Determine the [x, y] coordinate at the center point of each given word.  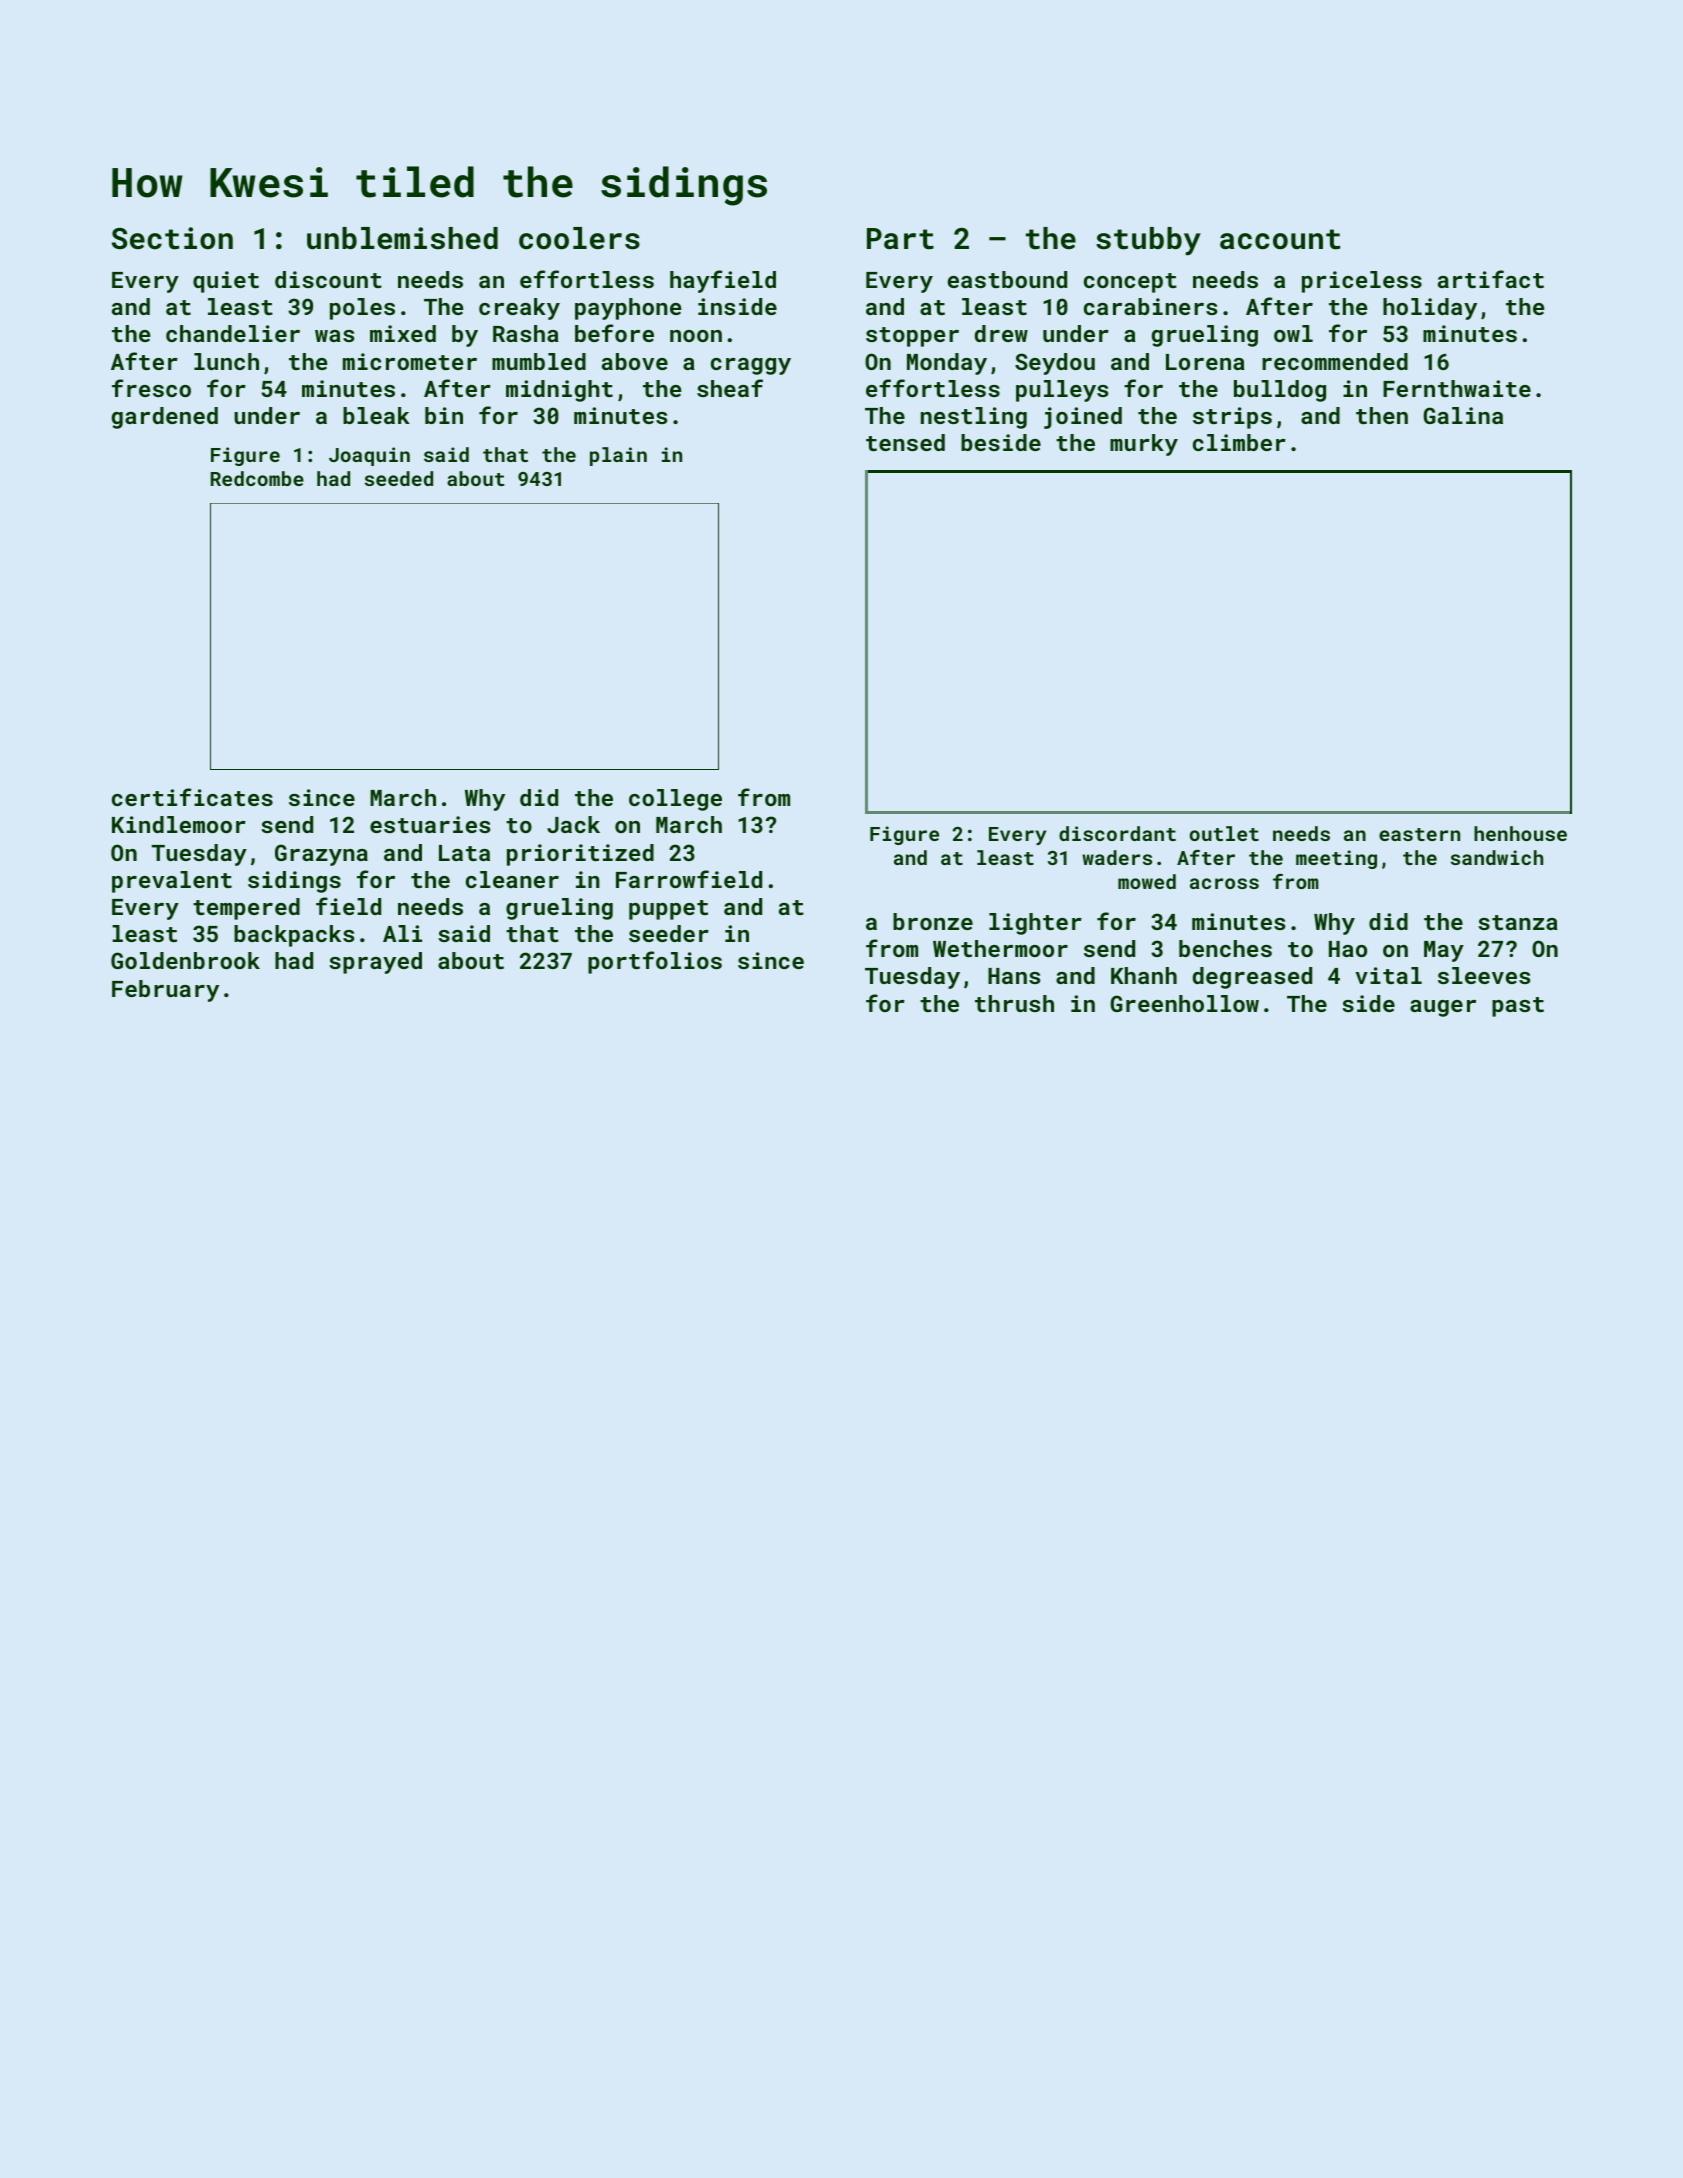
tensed [905, 442]
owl [1293, 333]
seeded [399, 478]
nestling [974, 418]
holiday [1430, 309]
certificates [192, 797]
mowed [1147, 881]
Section [172, 238]
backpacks [294, 936]
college [675, 800]
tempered [246, 909]
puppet [668, 910]
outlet [1224, 833]
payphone [628, 309]
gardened [165, 418]
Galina [1463, 415]
